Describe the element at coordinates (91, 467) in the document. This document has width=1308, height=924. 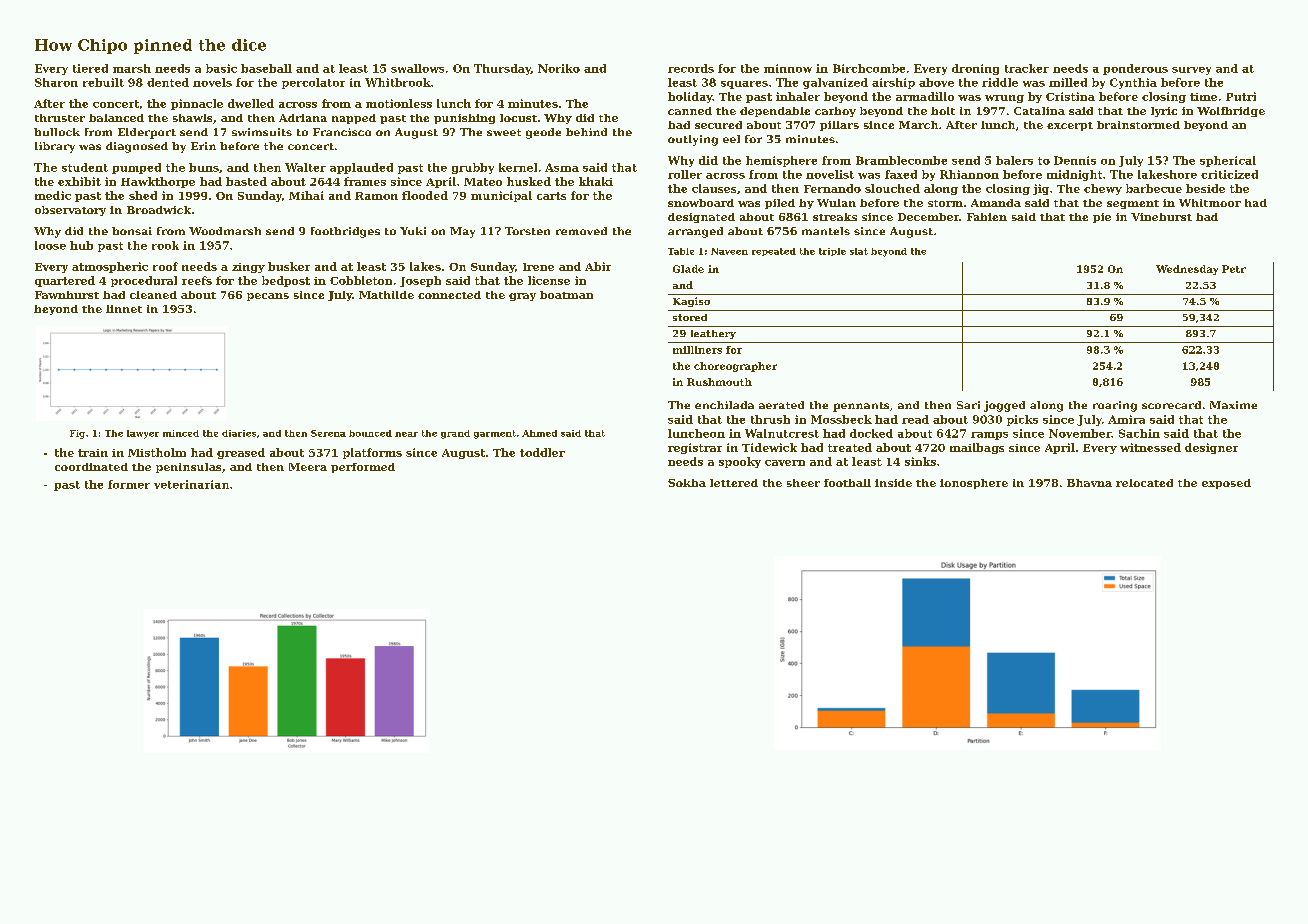
I see `coordinated` at that location.
